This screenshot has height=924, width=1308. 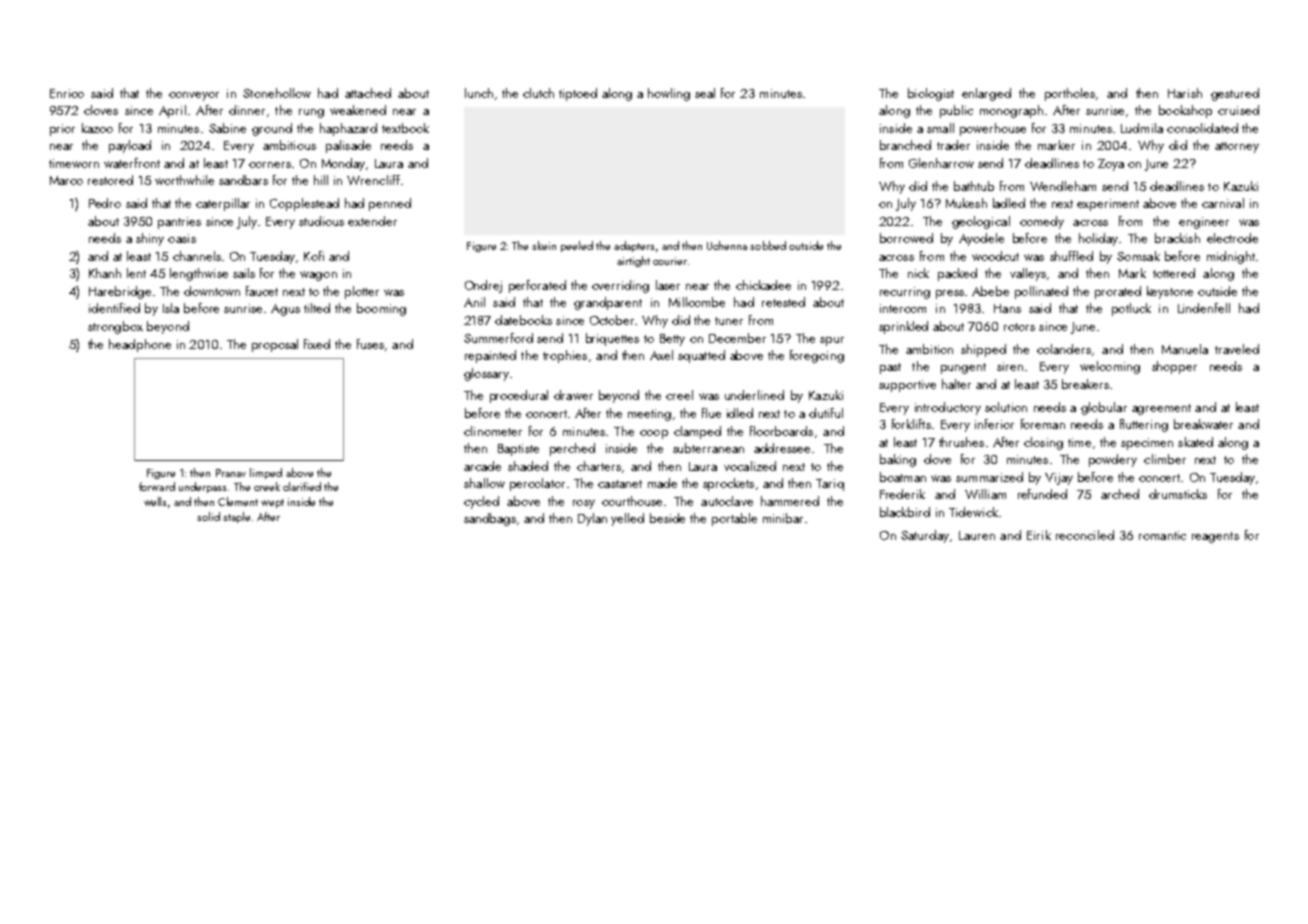 What do you see at coordinates (67, 93) in the screenshot?
I see `Enrico` at bounding box center [67, 93].
